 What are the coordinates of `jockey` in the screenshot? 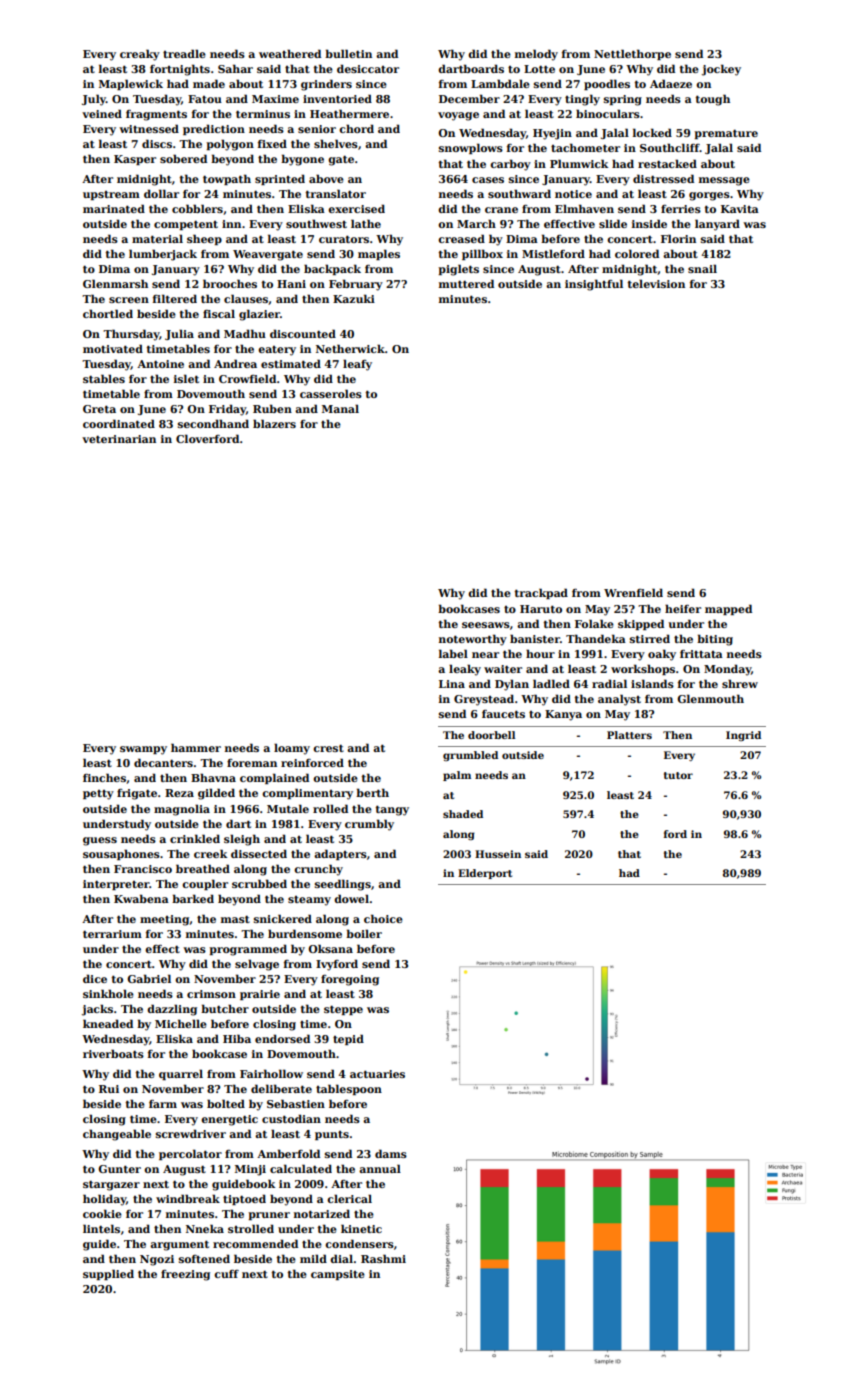 It's located at (721, 70).
